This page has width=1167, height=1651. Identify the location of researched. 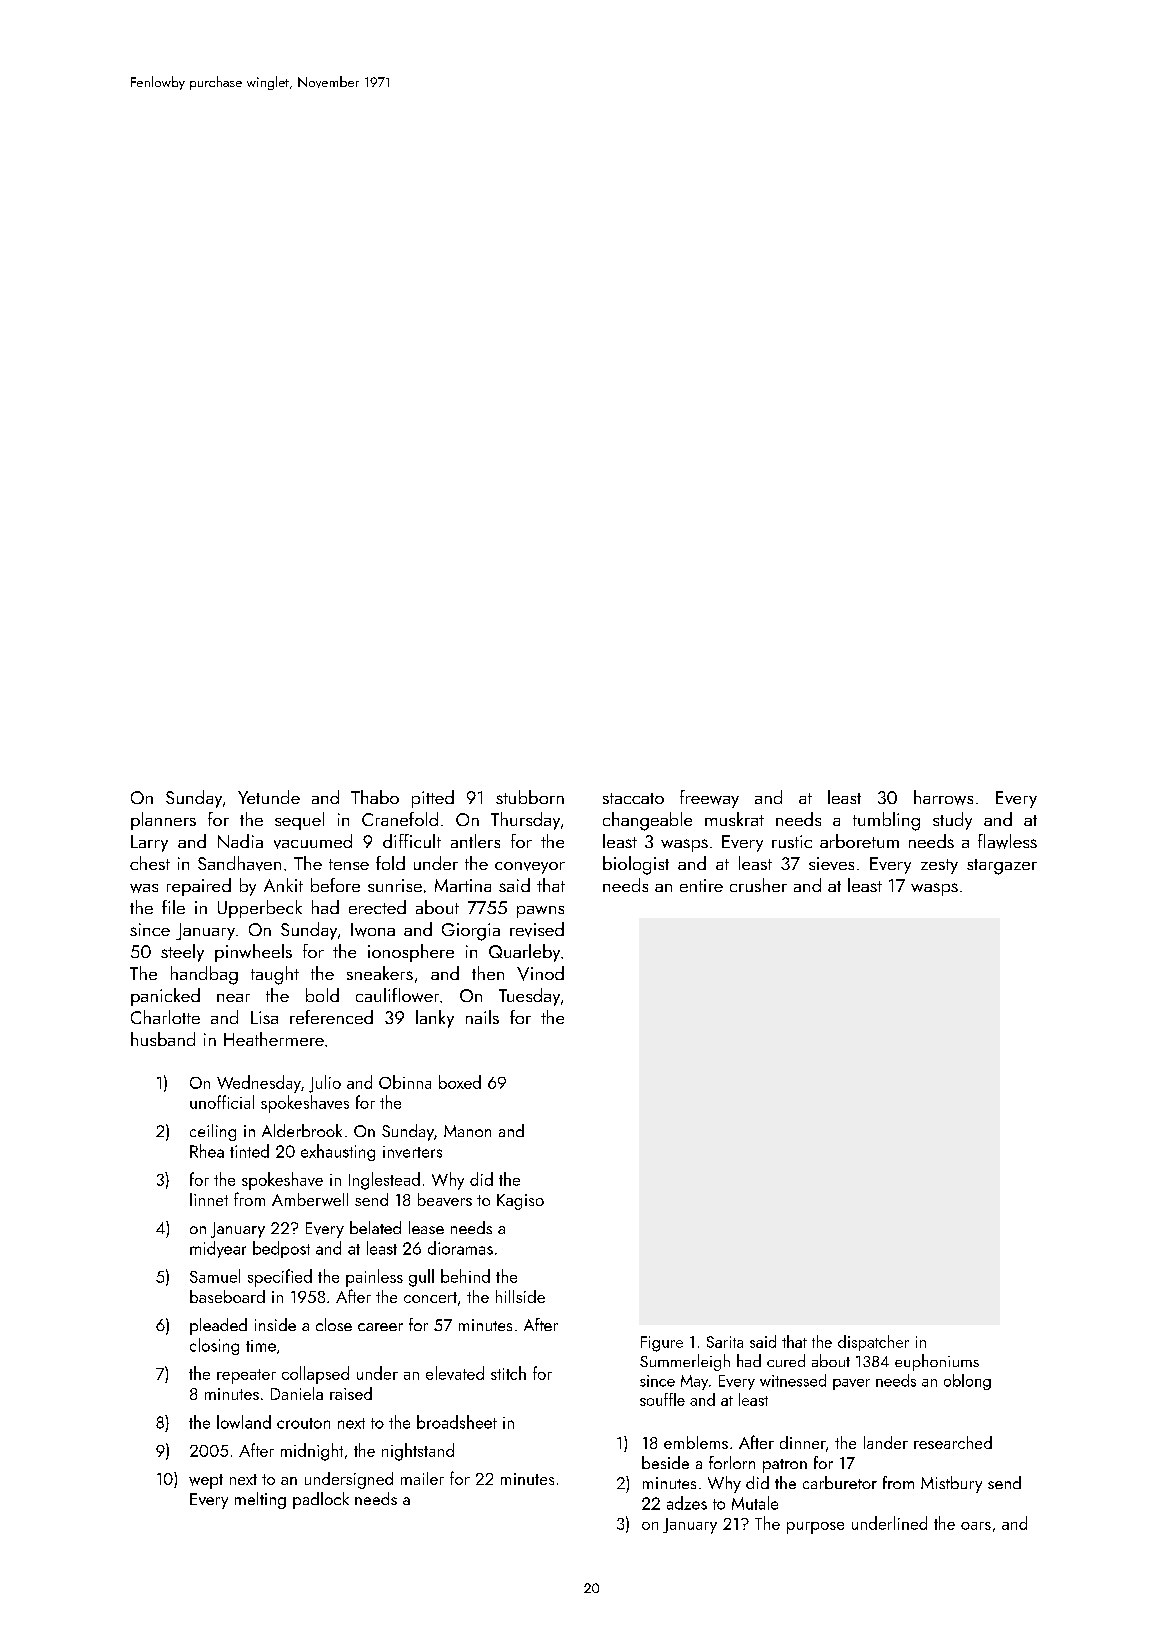
(953, 1442).
